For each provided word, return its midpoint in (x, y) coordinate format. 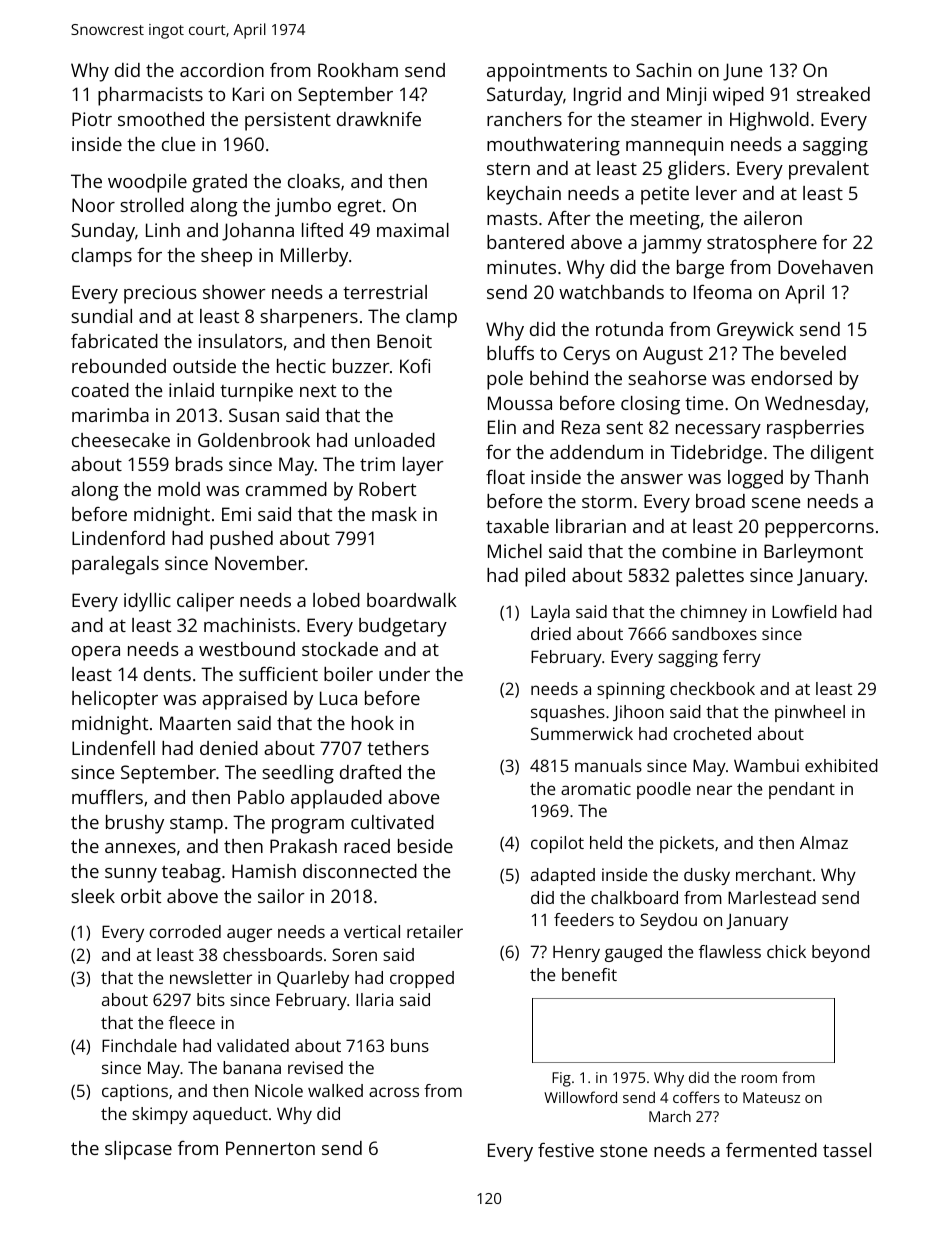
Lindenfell (113, 748)
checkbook (712, 688)
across (394, 1092)
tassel (847, 1150)
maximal (413, 230)
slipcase (138, 1150)
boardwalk (412, 600)
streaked (833, 94)
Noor (93, 205)
